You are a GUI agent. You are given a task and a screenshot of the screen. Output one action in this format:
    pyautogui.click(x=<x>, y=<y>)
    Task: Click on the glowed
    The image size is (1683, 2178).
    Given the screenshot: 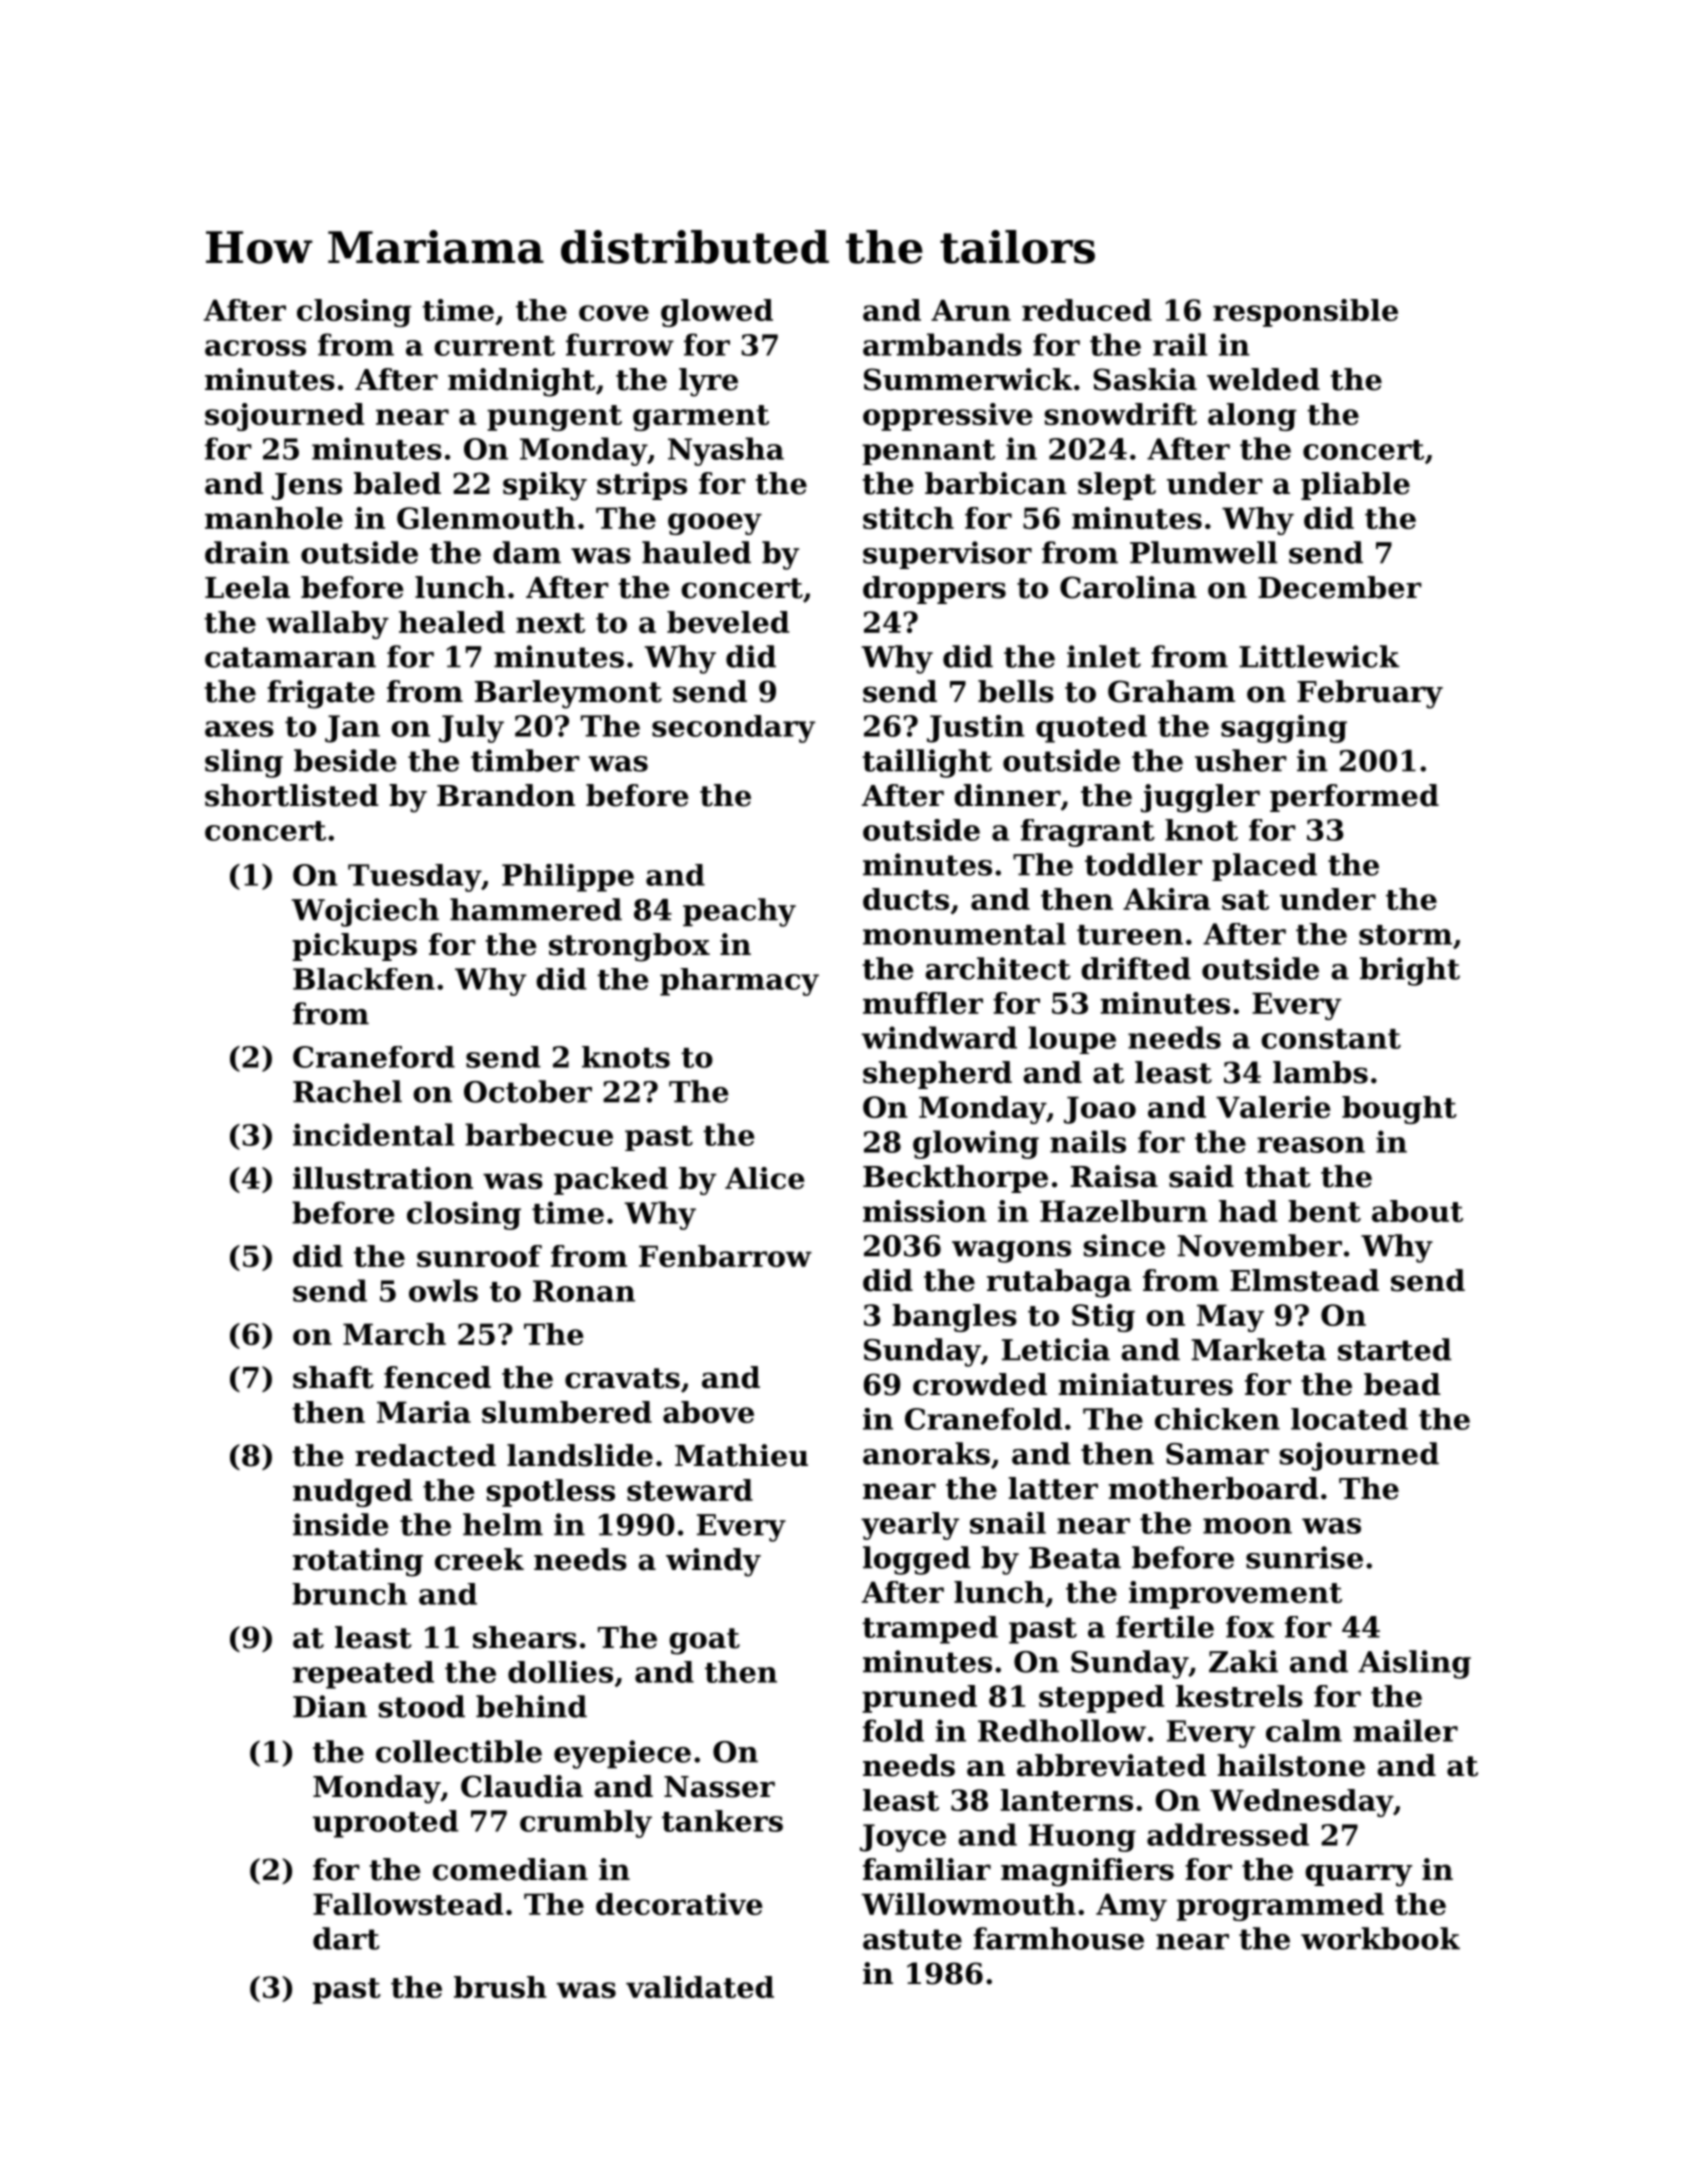 What is the action you would take?
    pyautogui.click(x=717, y=313)
